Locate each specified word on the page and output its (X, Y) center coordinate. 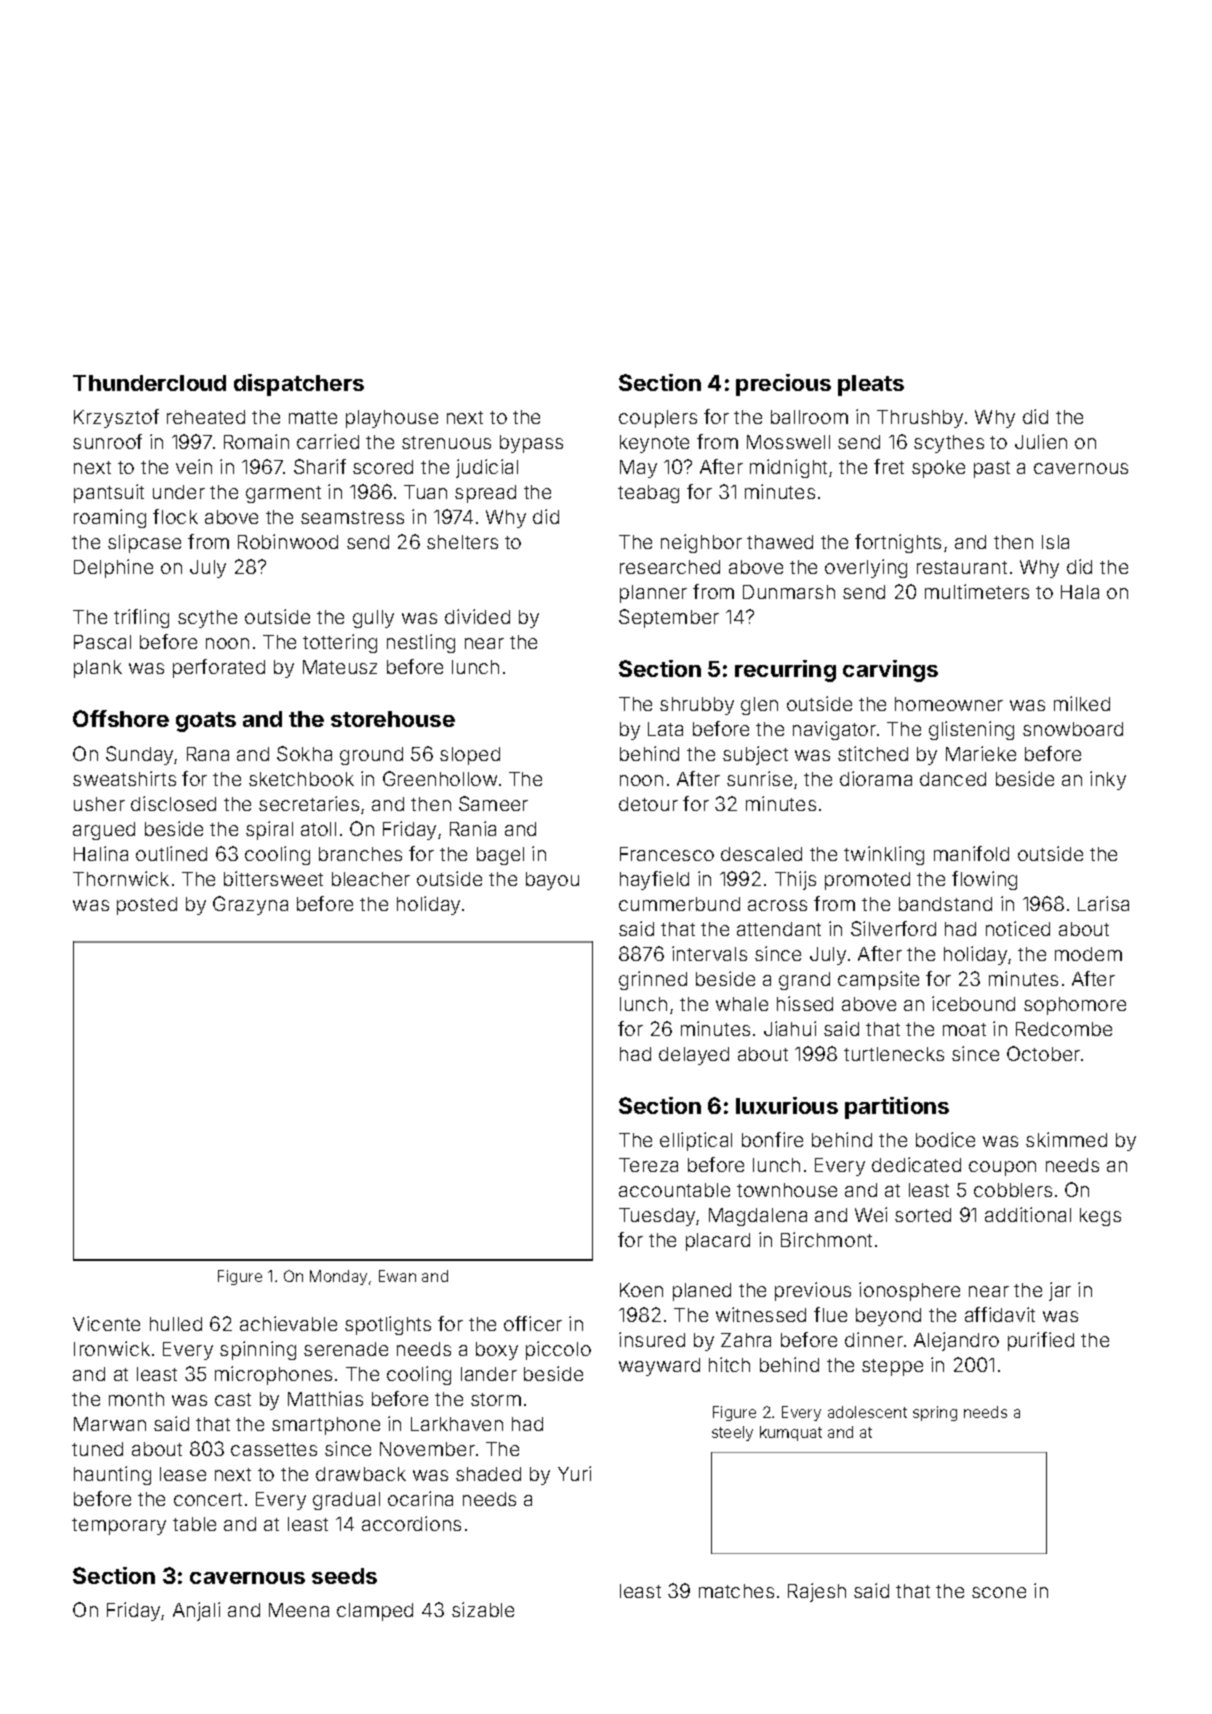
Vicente (106, 1323)
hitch (729, 1364)
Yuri (574, 1473)
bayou (552, 881)
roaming (110, 518)
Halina (101, 853)
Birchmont (826, 1239)
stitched (873, 753)
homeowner (949, 704)
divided (477, 616)
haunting (112, 1475)
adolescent (867, 1412)
